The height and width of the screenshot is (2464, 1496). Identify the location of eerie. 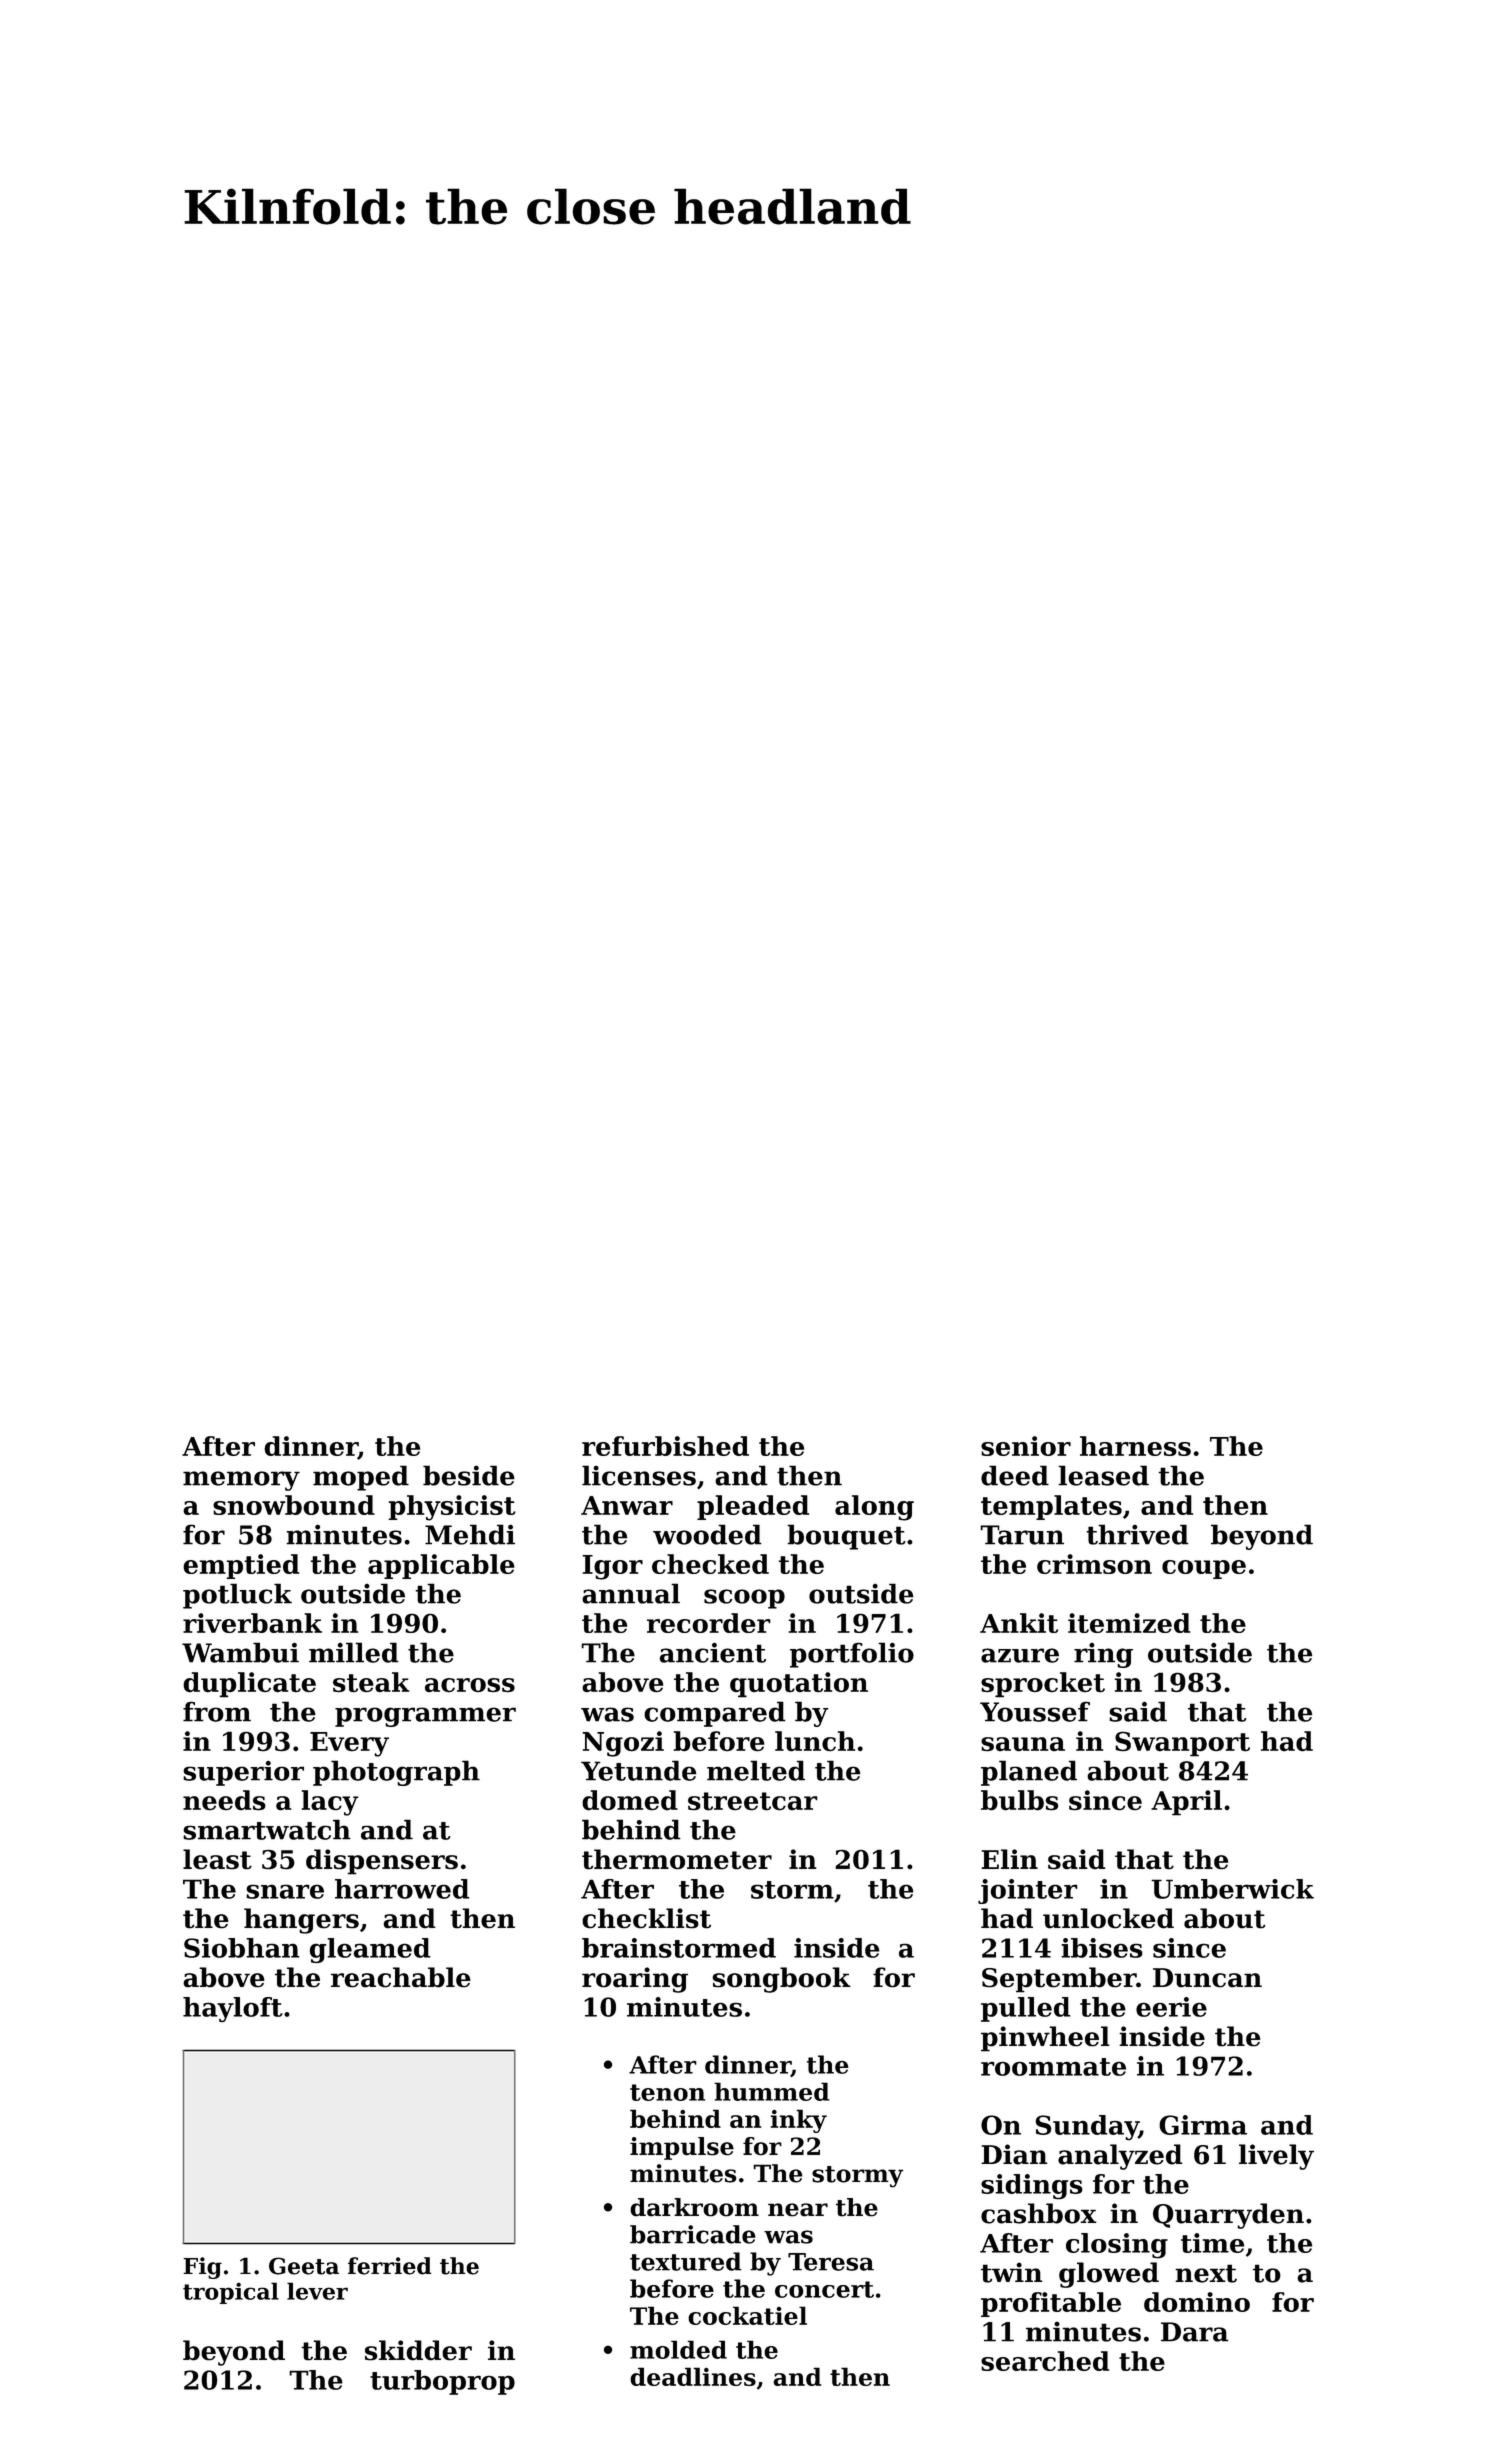
(1171, 2007).
